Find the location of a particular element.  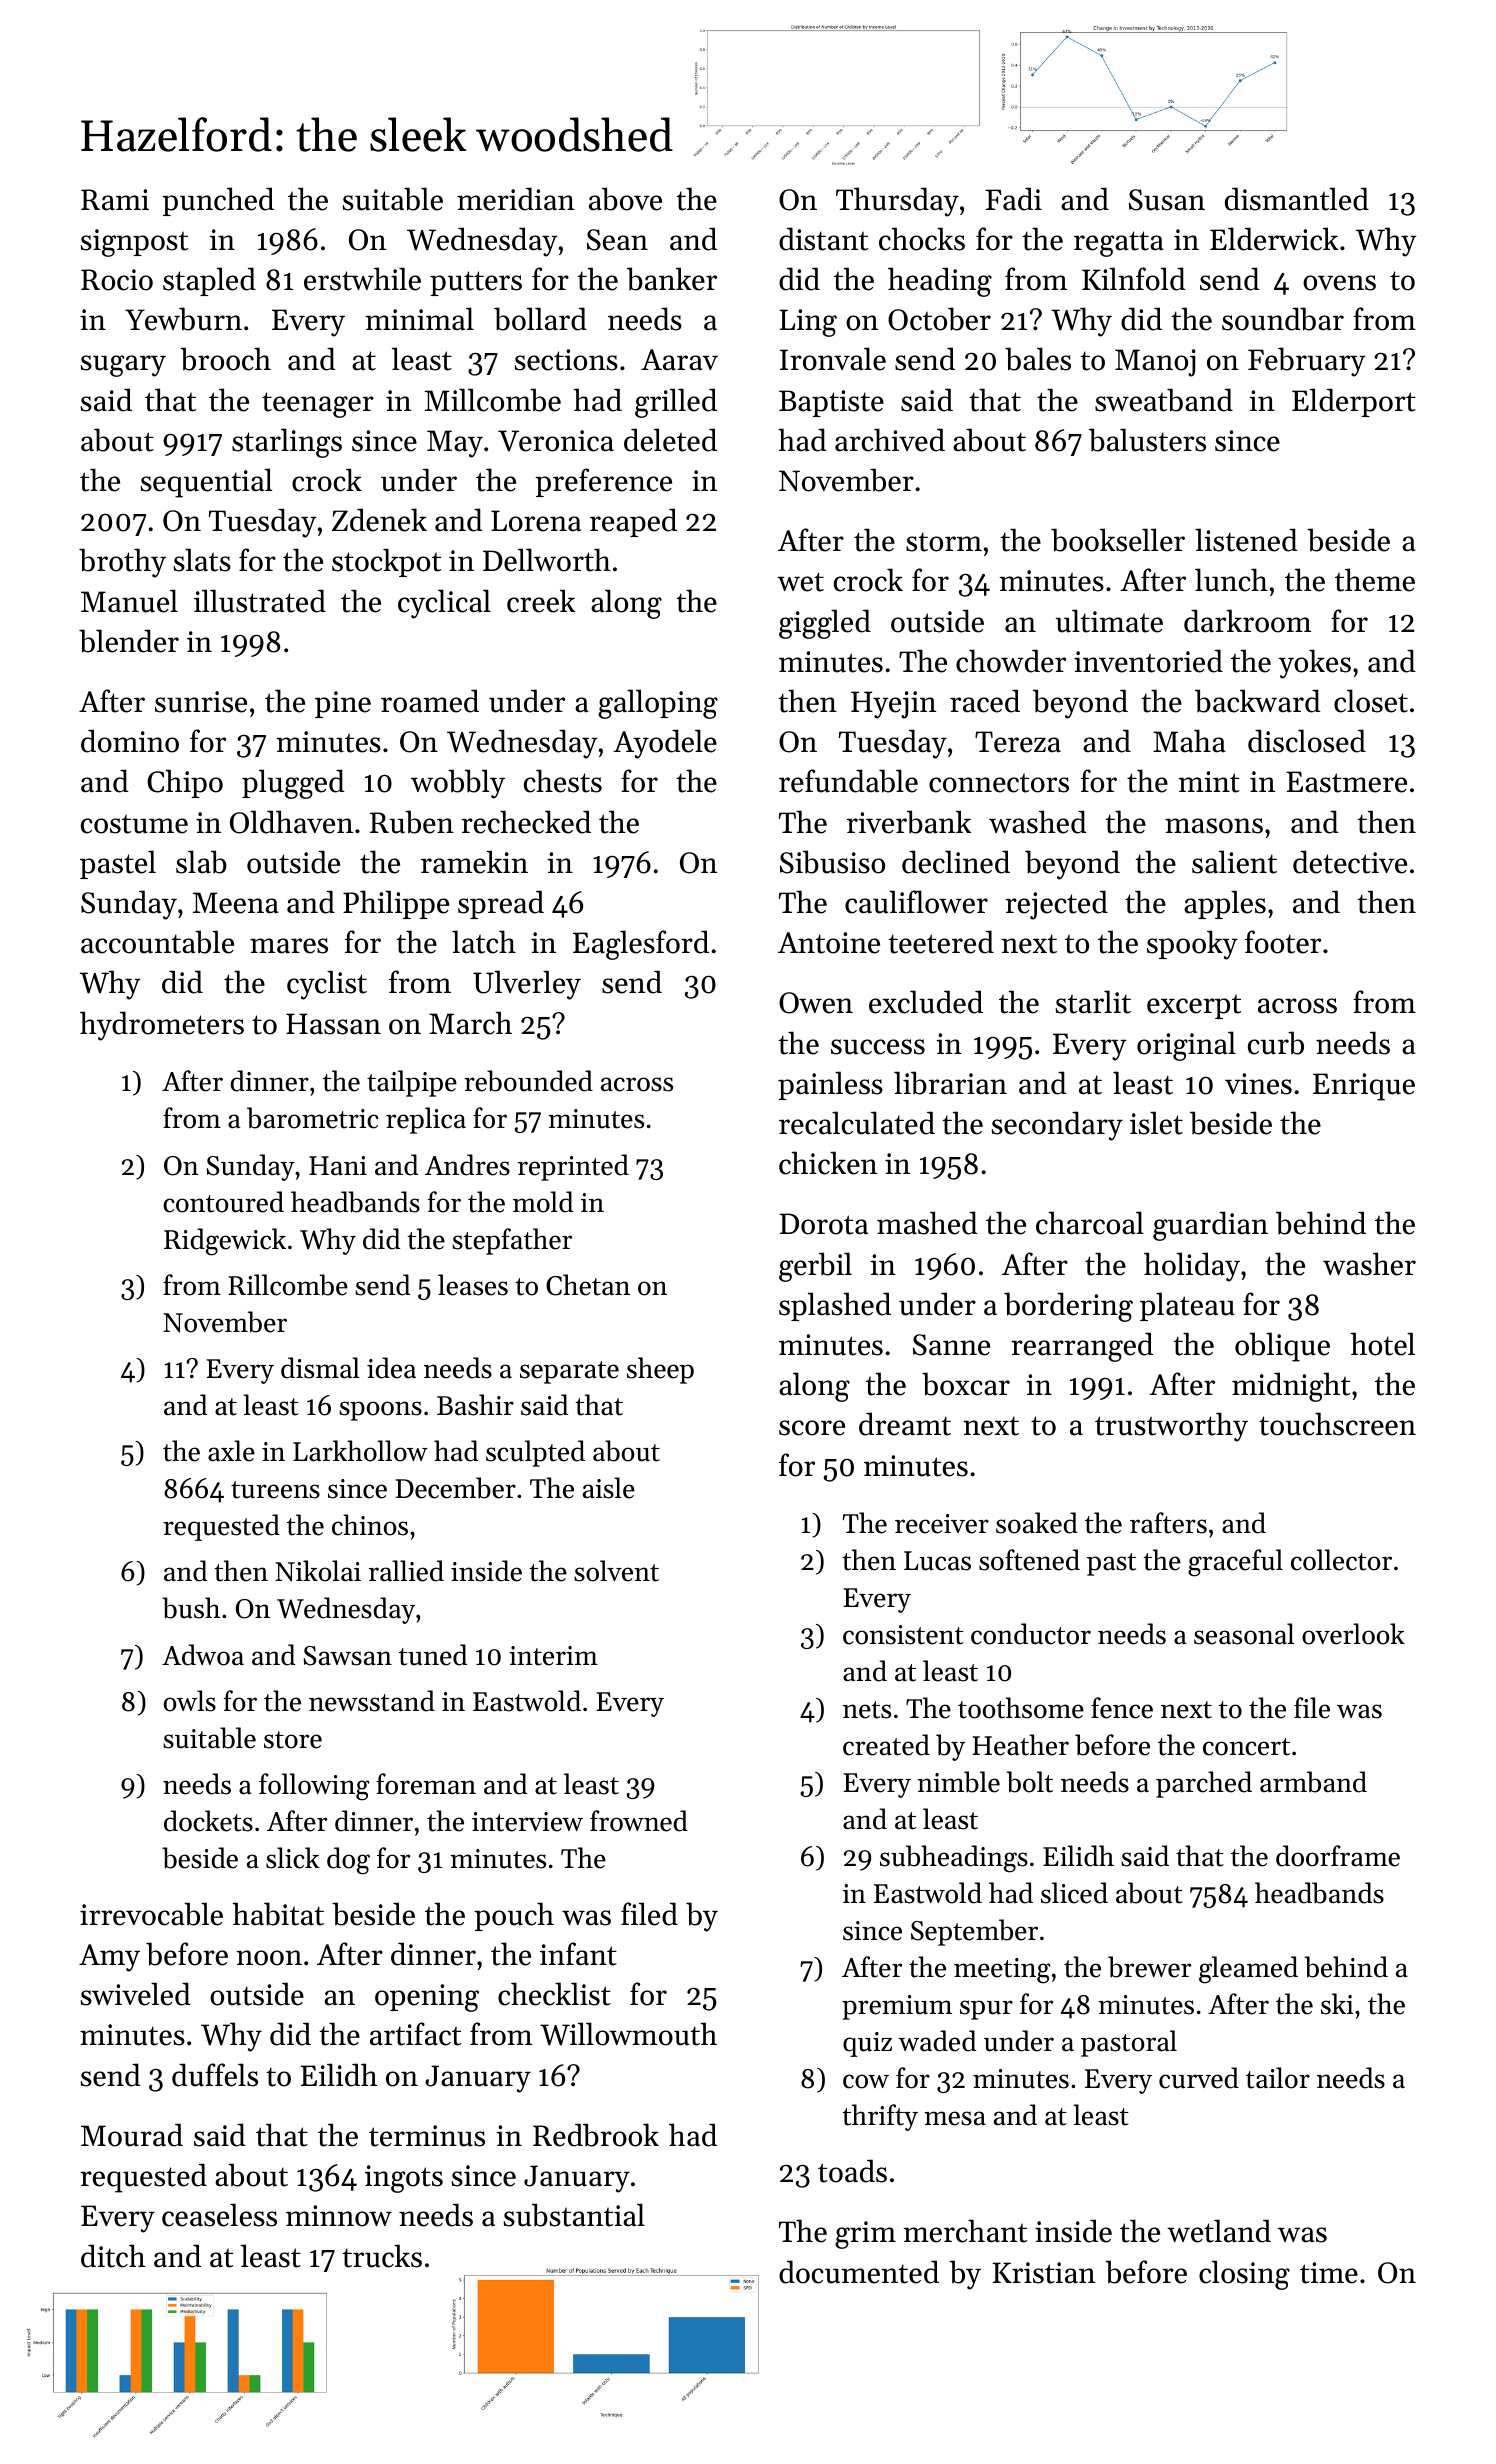

balusters is located at coordinates (1147, 440).
